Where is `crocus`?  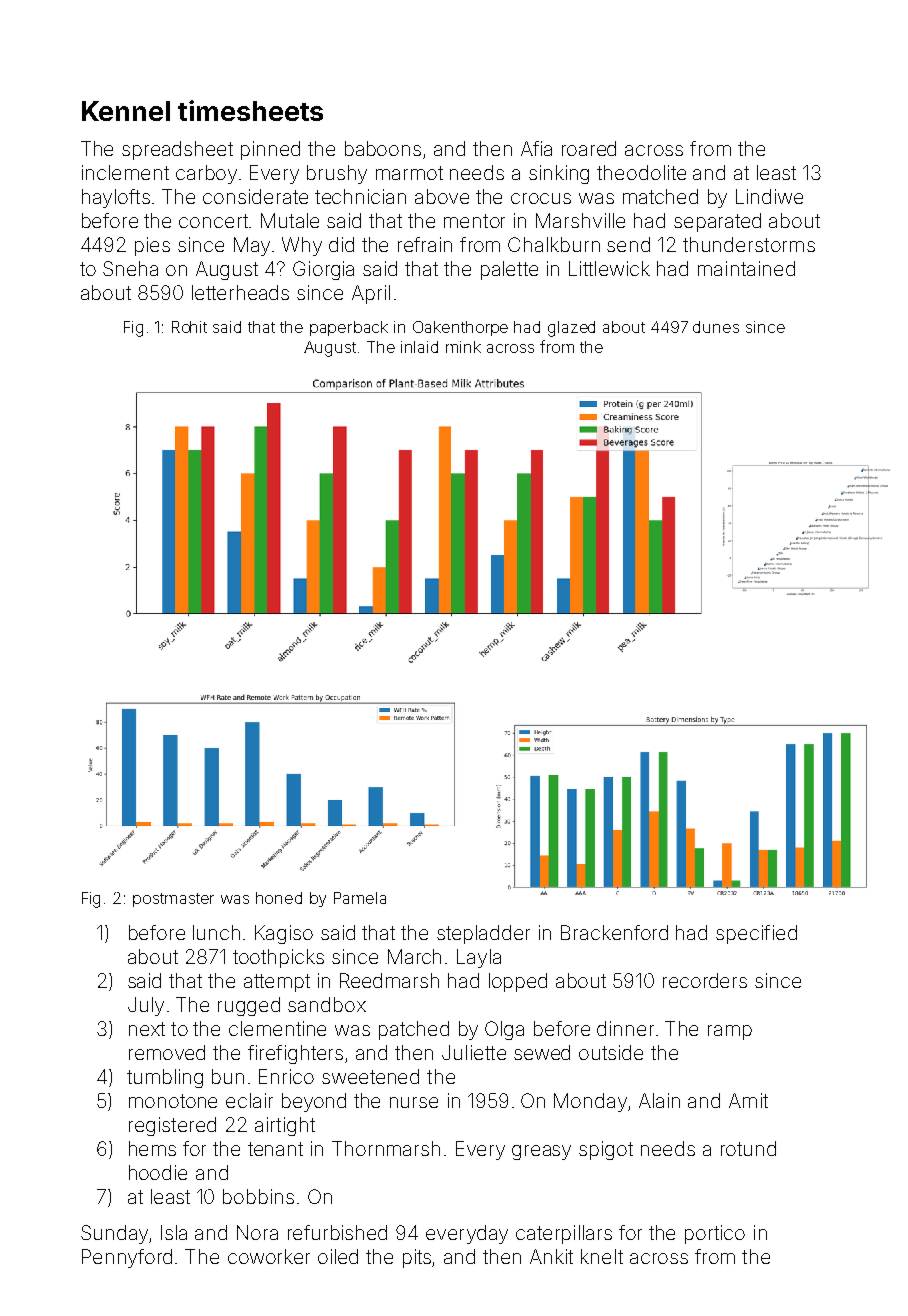 crocus is located at coordinates (541, 198).
